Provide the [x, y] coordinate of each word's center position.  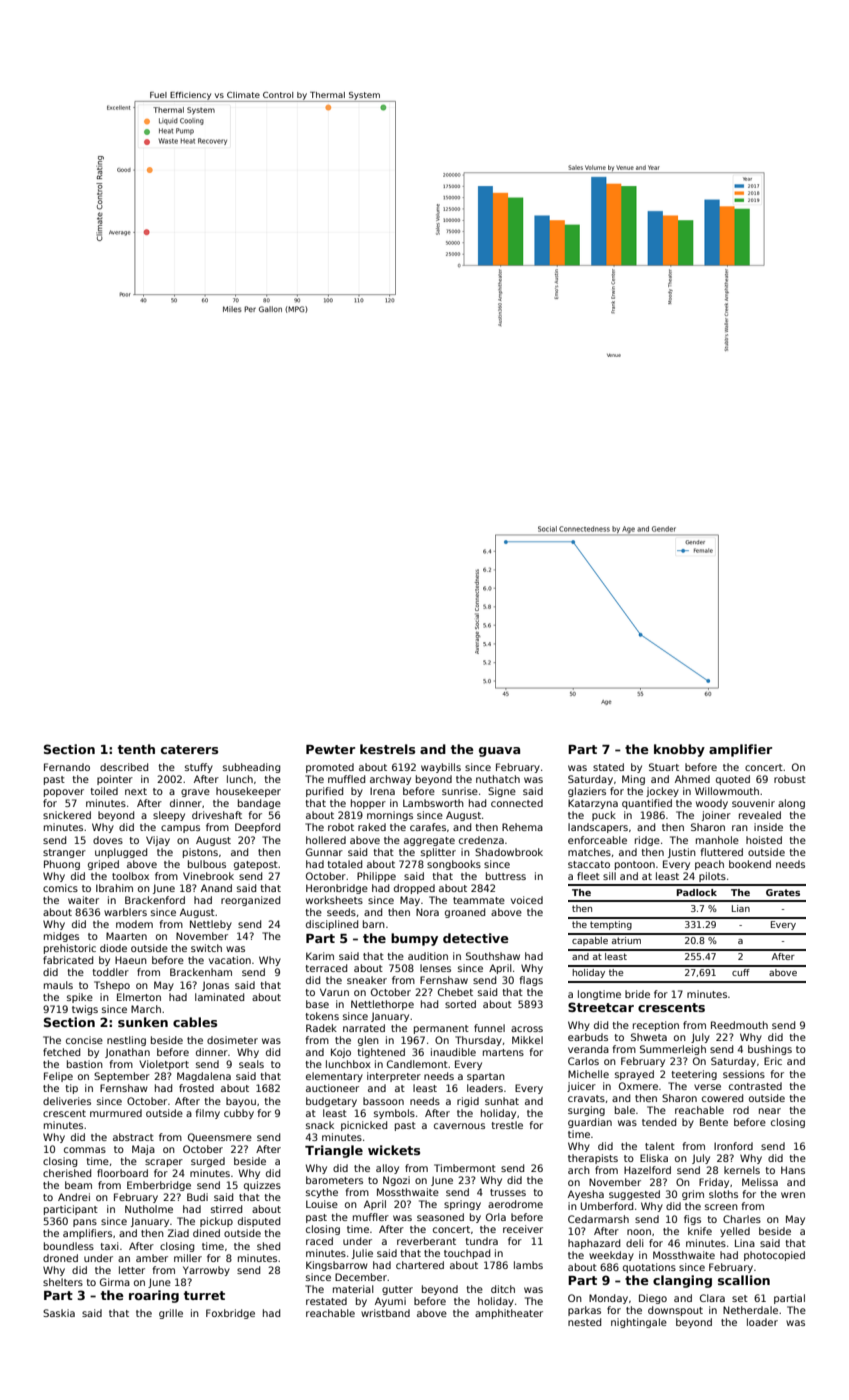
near [770, 1111]
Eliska [654, 1158]
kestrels [387, 749]
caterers [189, 749]
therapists [593, 1159]
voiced [527, 900]
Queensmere [220, 1137]
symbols [394, 1114]
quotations [649, 1268]
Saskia [59, 1313]
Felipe [58, 1077]
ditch [503, 1289]
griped [103, 865]
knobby [679, 750]
